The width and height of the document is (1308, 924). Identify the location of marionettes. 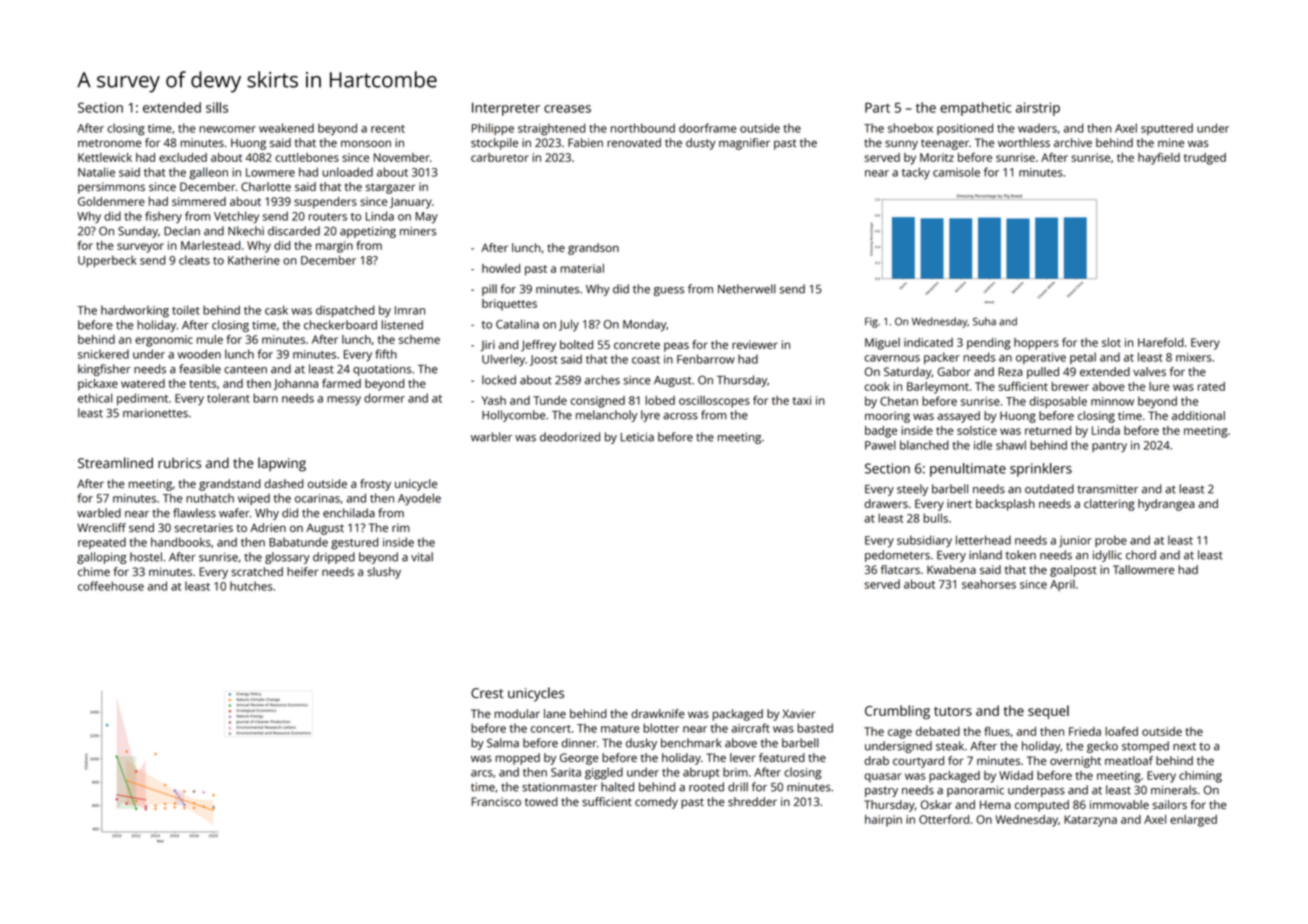
(155, 413).
